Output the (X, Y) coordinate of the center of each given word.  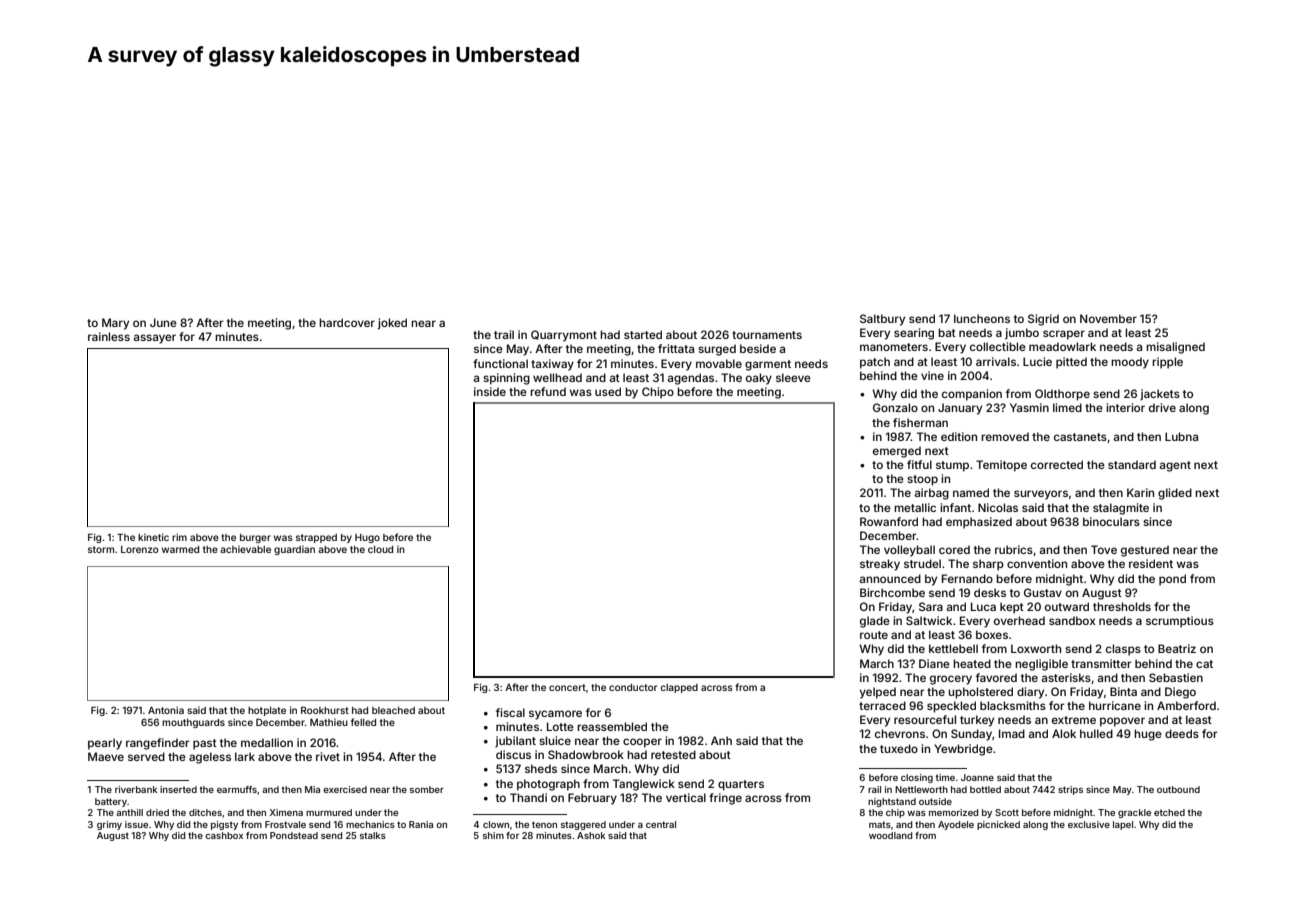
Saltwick (929, 620)
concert (567, 687)
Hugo (367, 538)
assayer (154, 339)
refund (548, 391)
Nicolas (998, 507)
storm (101, 549)
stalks (373, 835)
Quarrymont (564, 336)
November (1108, 318)
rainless (109, 336)
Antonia (166, 710)
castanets (1080, 437)
